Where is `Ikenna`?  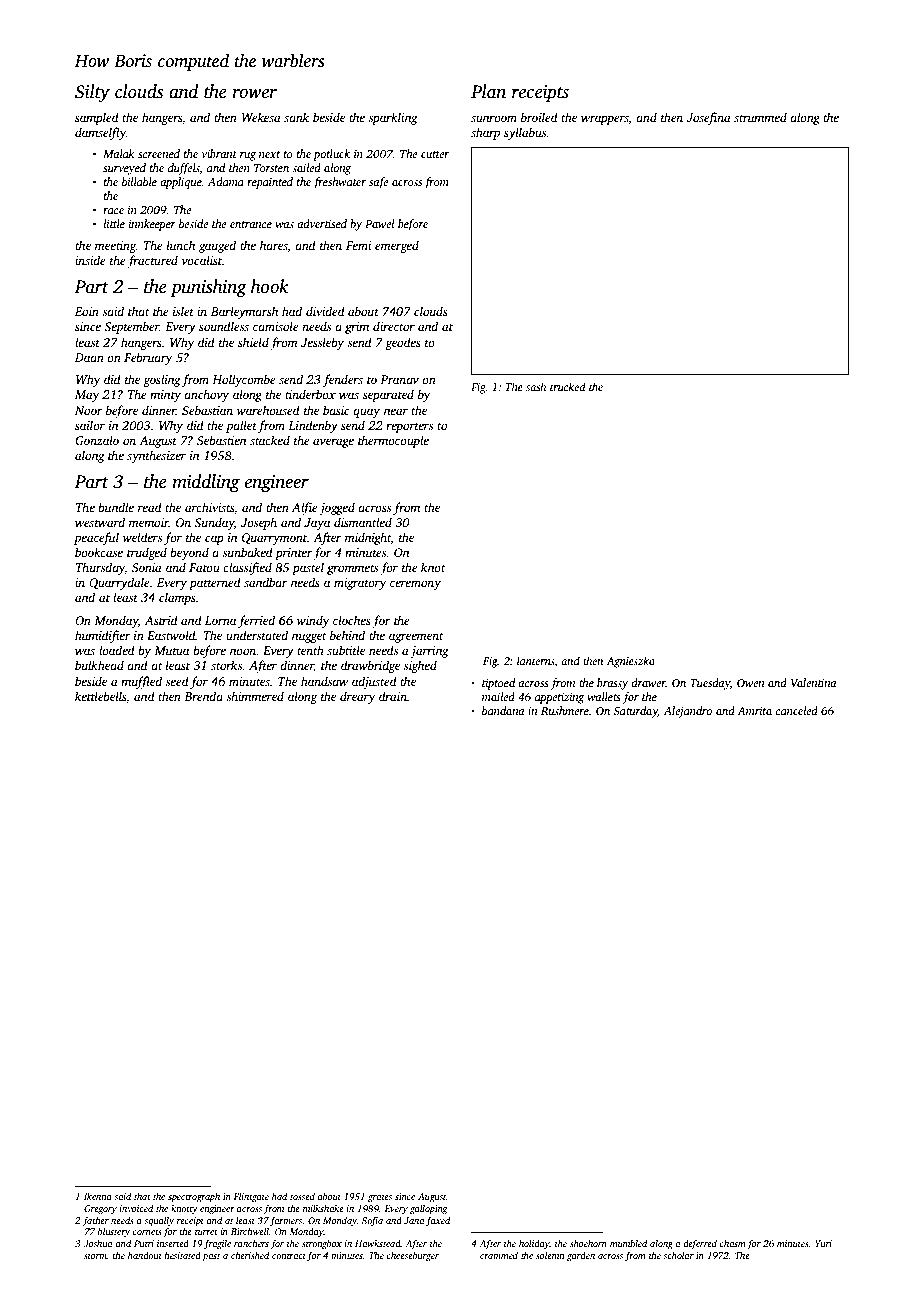
Ikenna is located at coordinates (98, 1196).
